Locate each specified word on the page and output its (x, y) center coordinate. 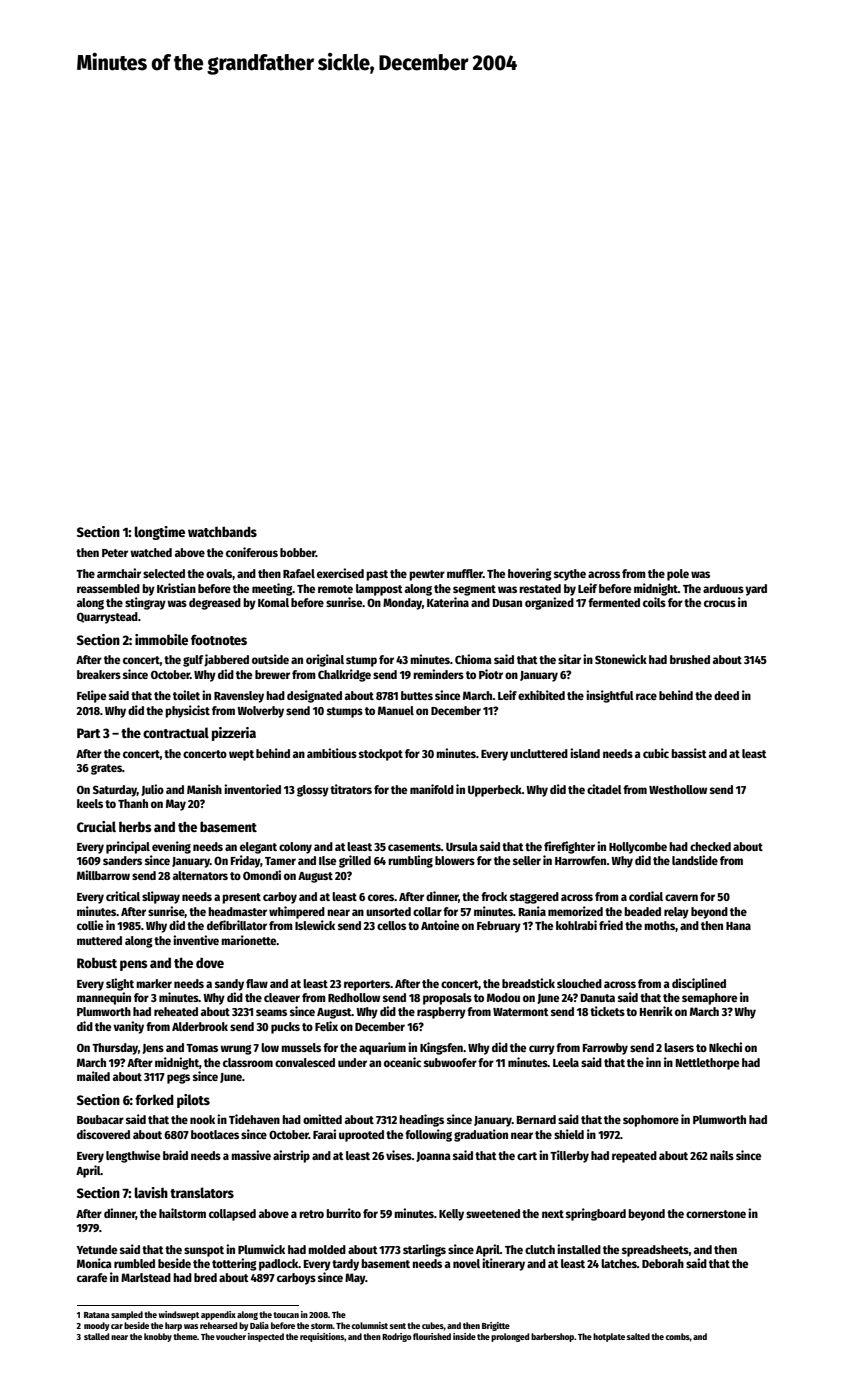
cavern (681, 897)
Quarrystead (107, 618)
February (499, 927)
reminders (438, 674)
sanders (122, 860)
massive (251, 1155)
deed (726, 695)
